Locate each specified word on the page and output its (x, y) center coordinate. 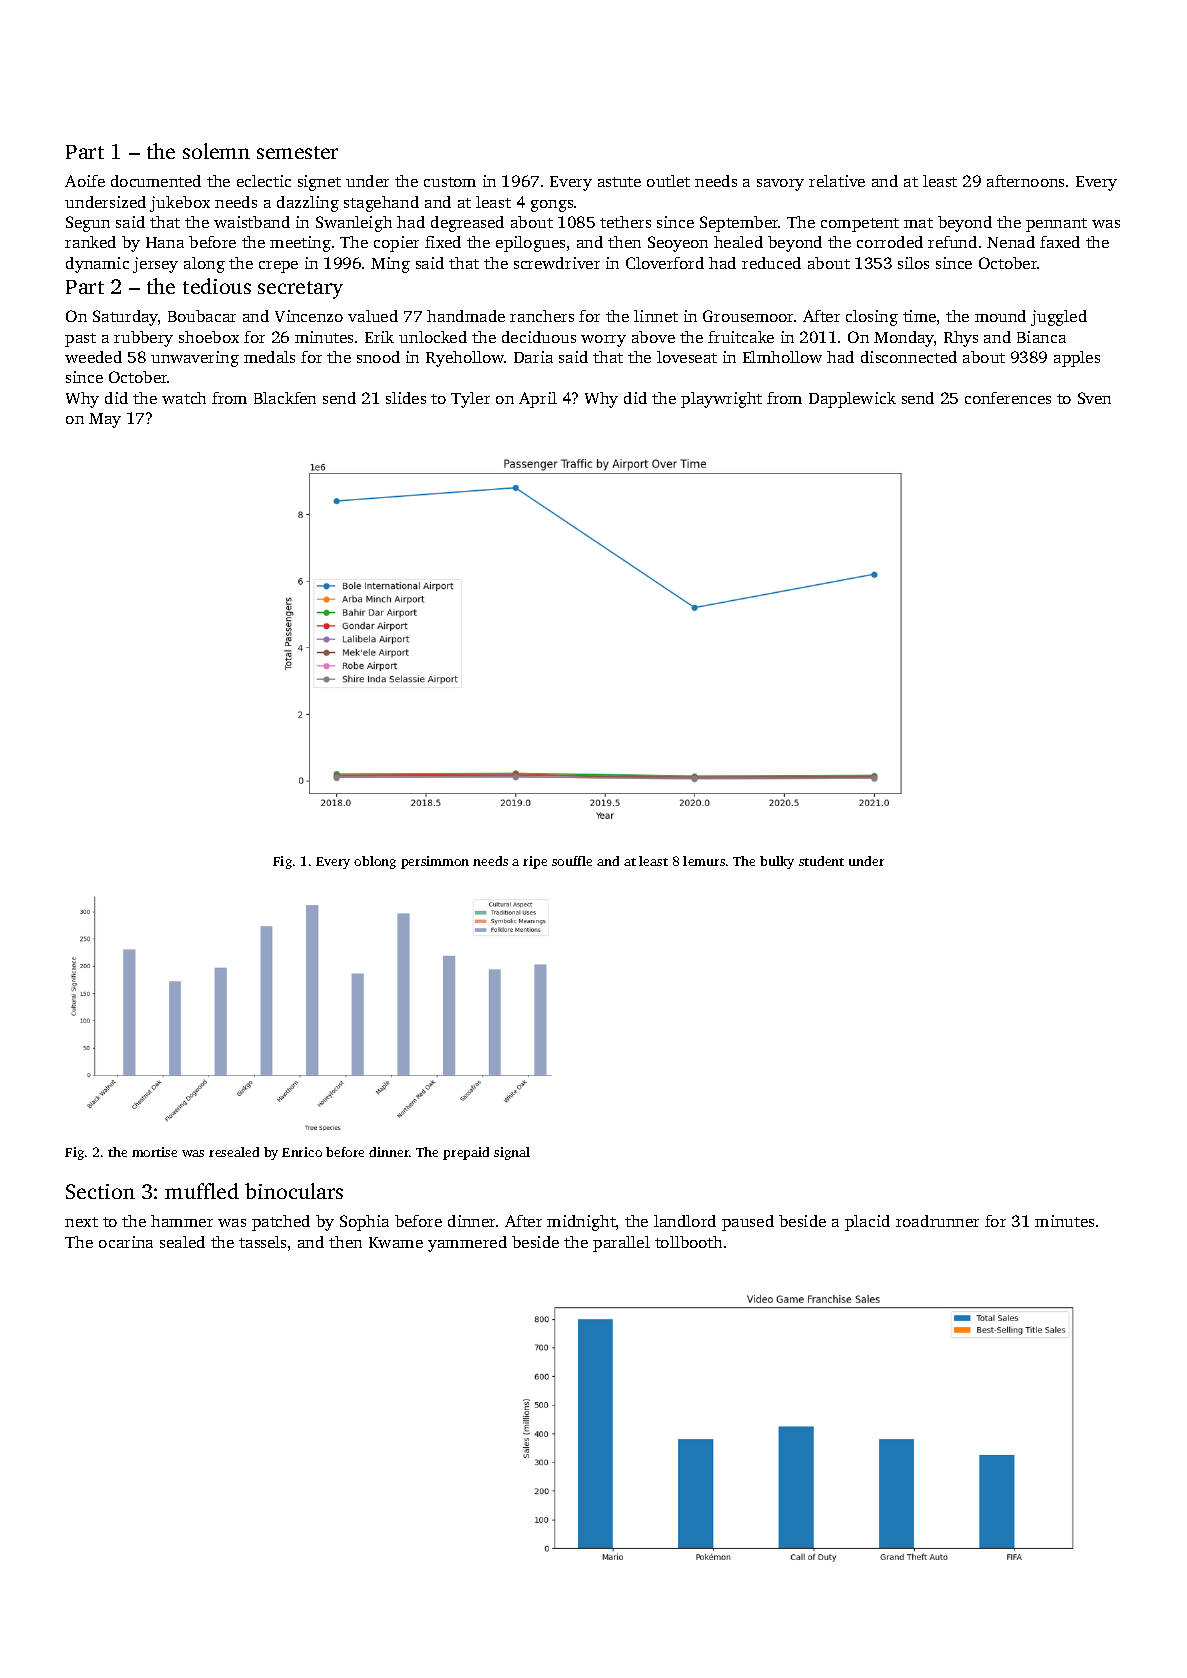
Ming (390, 265)
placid (867, 1223)
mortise (154, 1152)
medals (269, 357)
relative (837, 181)
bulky (777, 862)
